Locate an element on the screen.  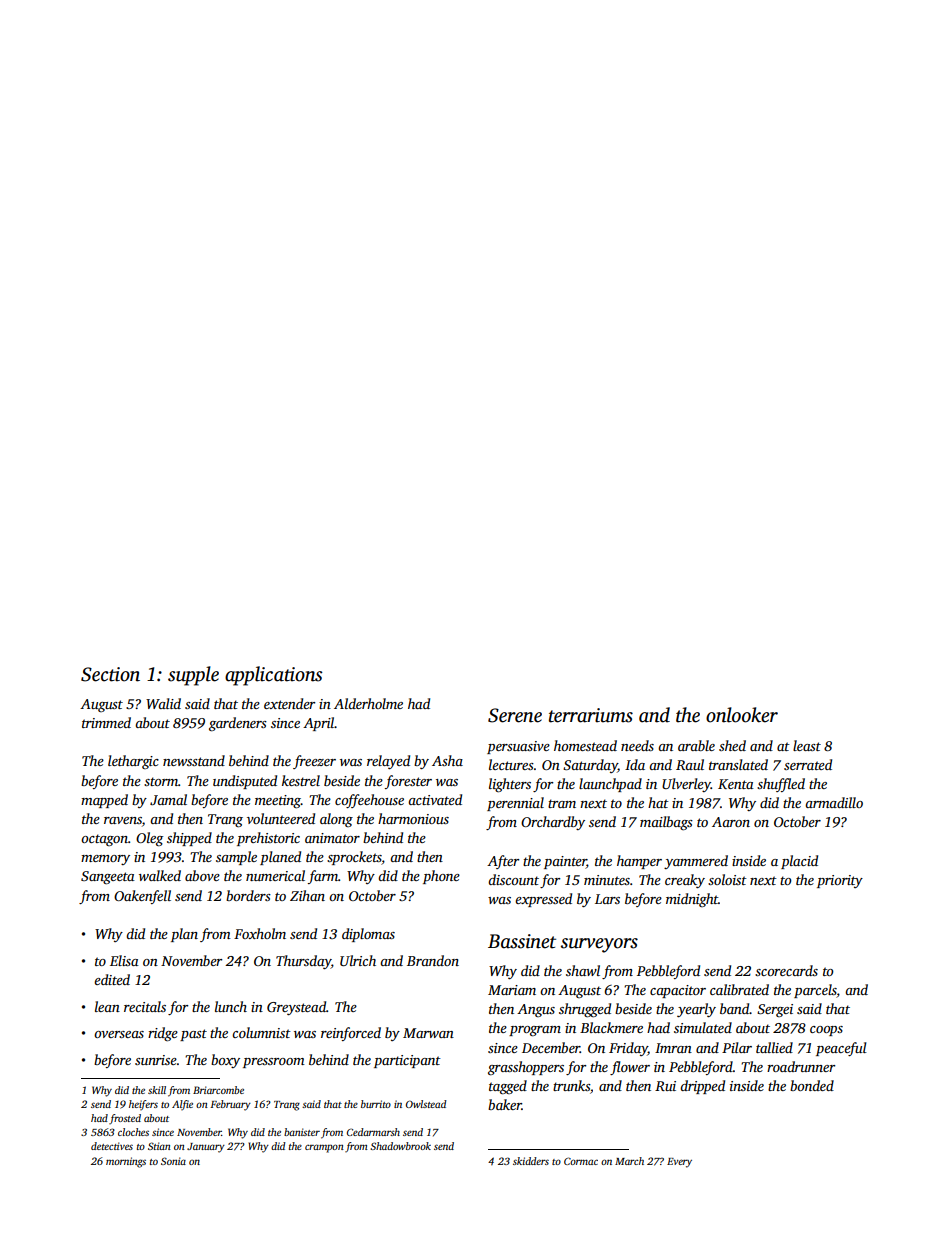
supple is located at coordinates (193, 676).
